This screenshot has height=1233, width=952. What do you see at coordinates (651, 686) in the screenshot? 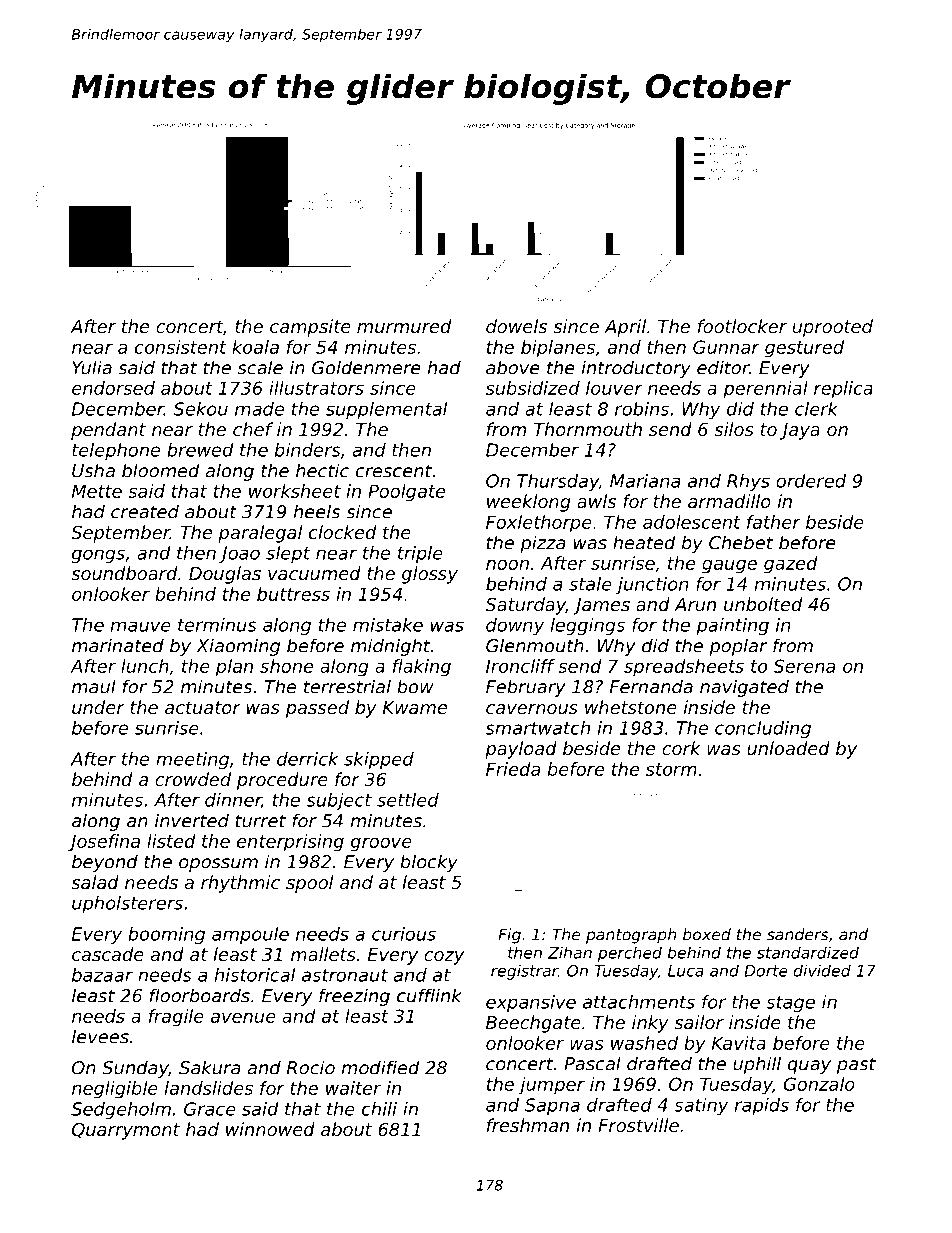
I see `Fernanda` at bounding box center [651, 686].
